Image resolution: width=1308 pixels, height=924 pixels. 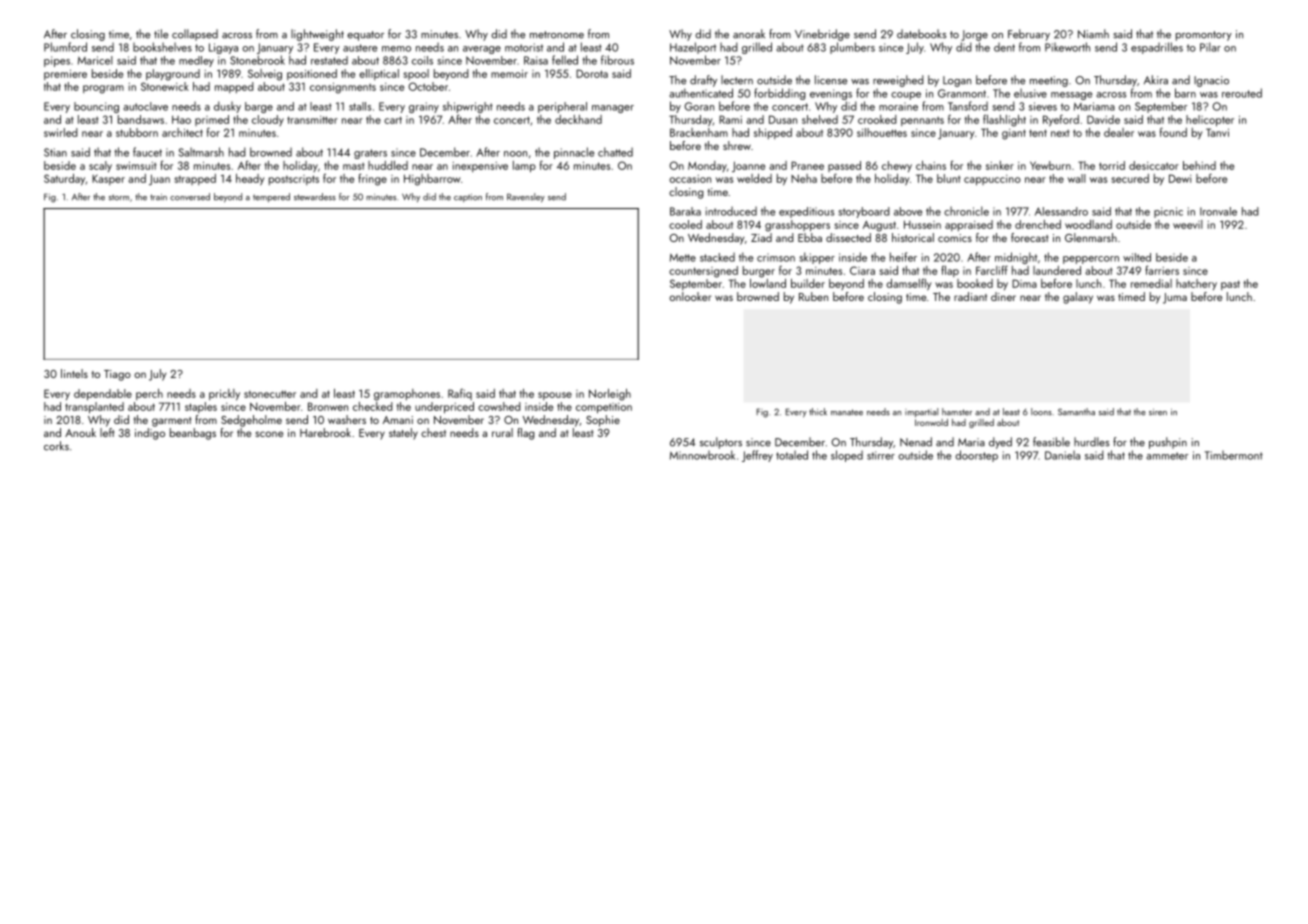 I want to click on Norleigh, so click(x=610, y=395).
